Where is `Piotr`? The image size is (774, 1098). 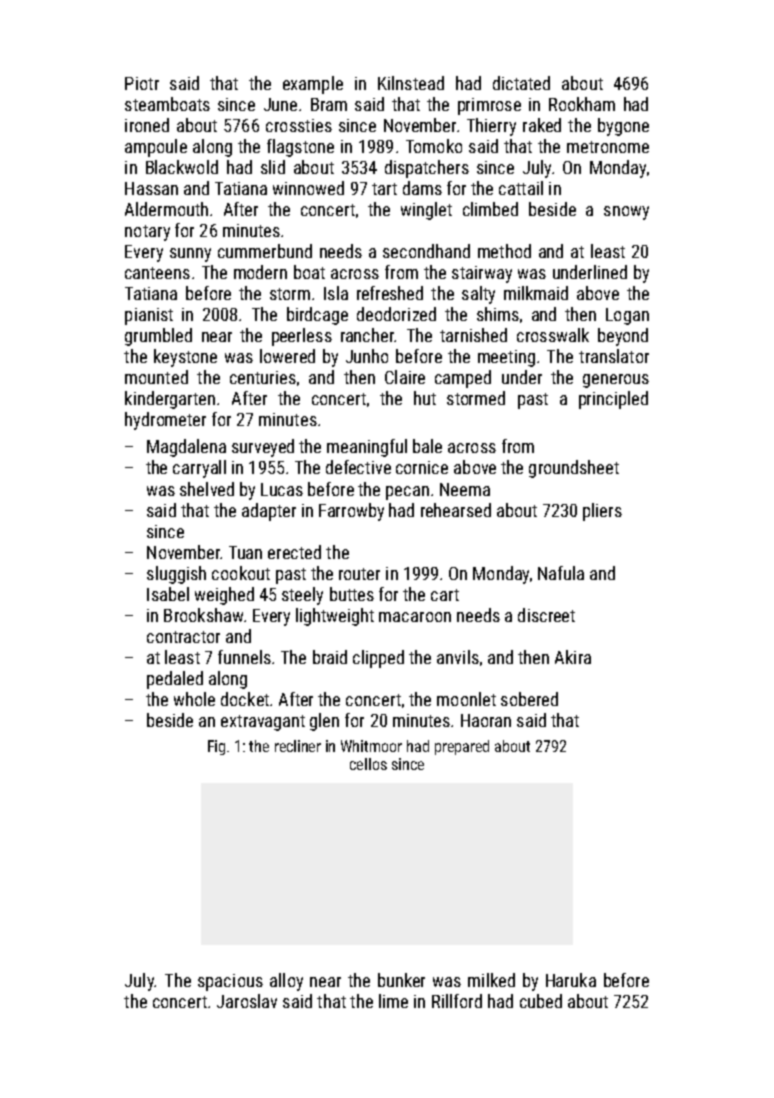
Piotr is located at coordinates (142, 83).
